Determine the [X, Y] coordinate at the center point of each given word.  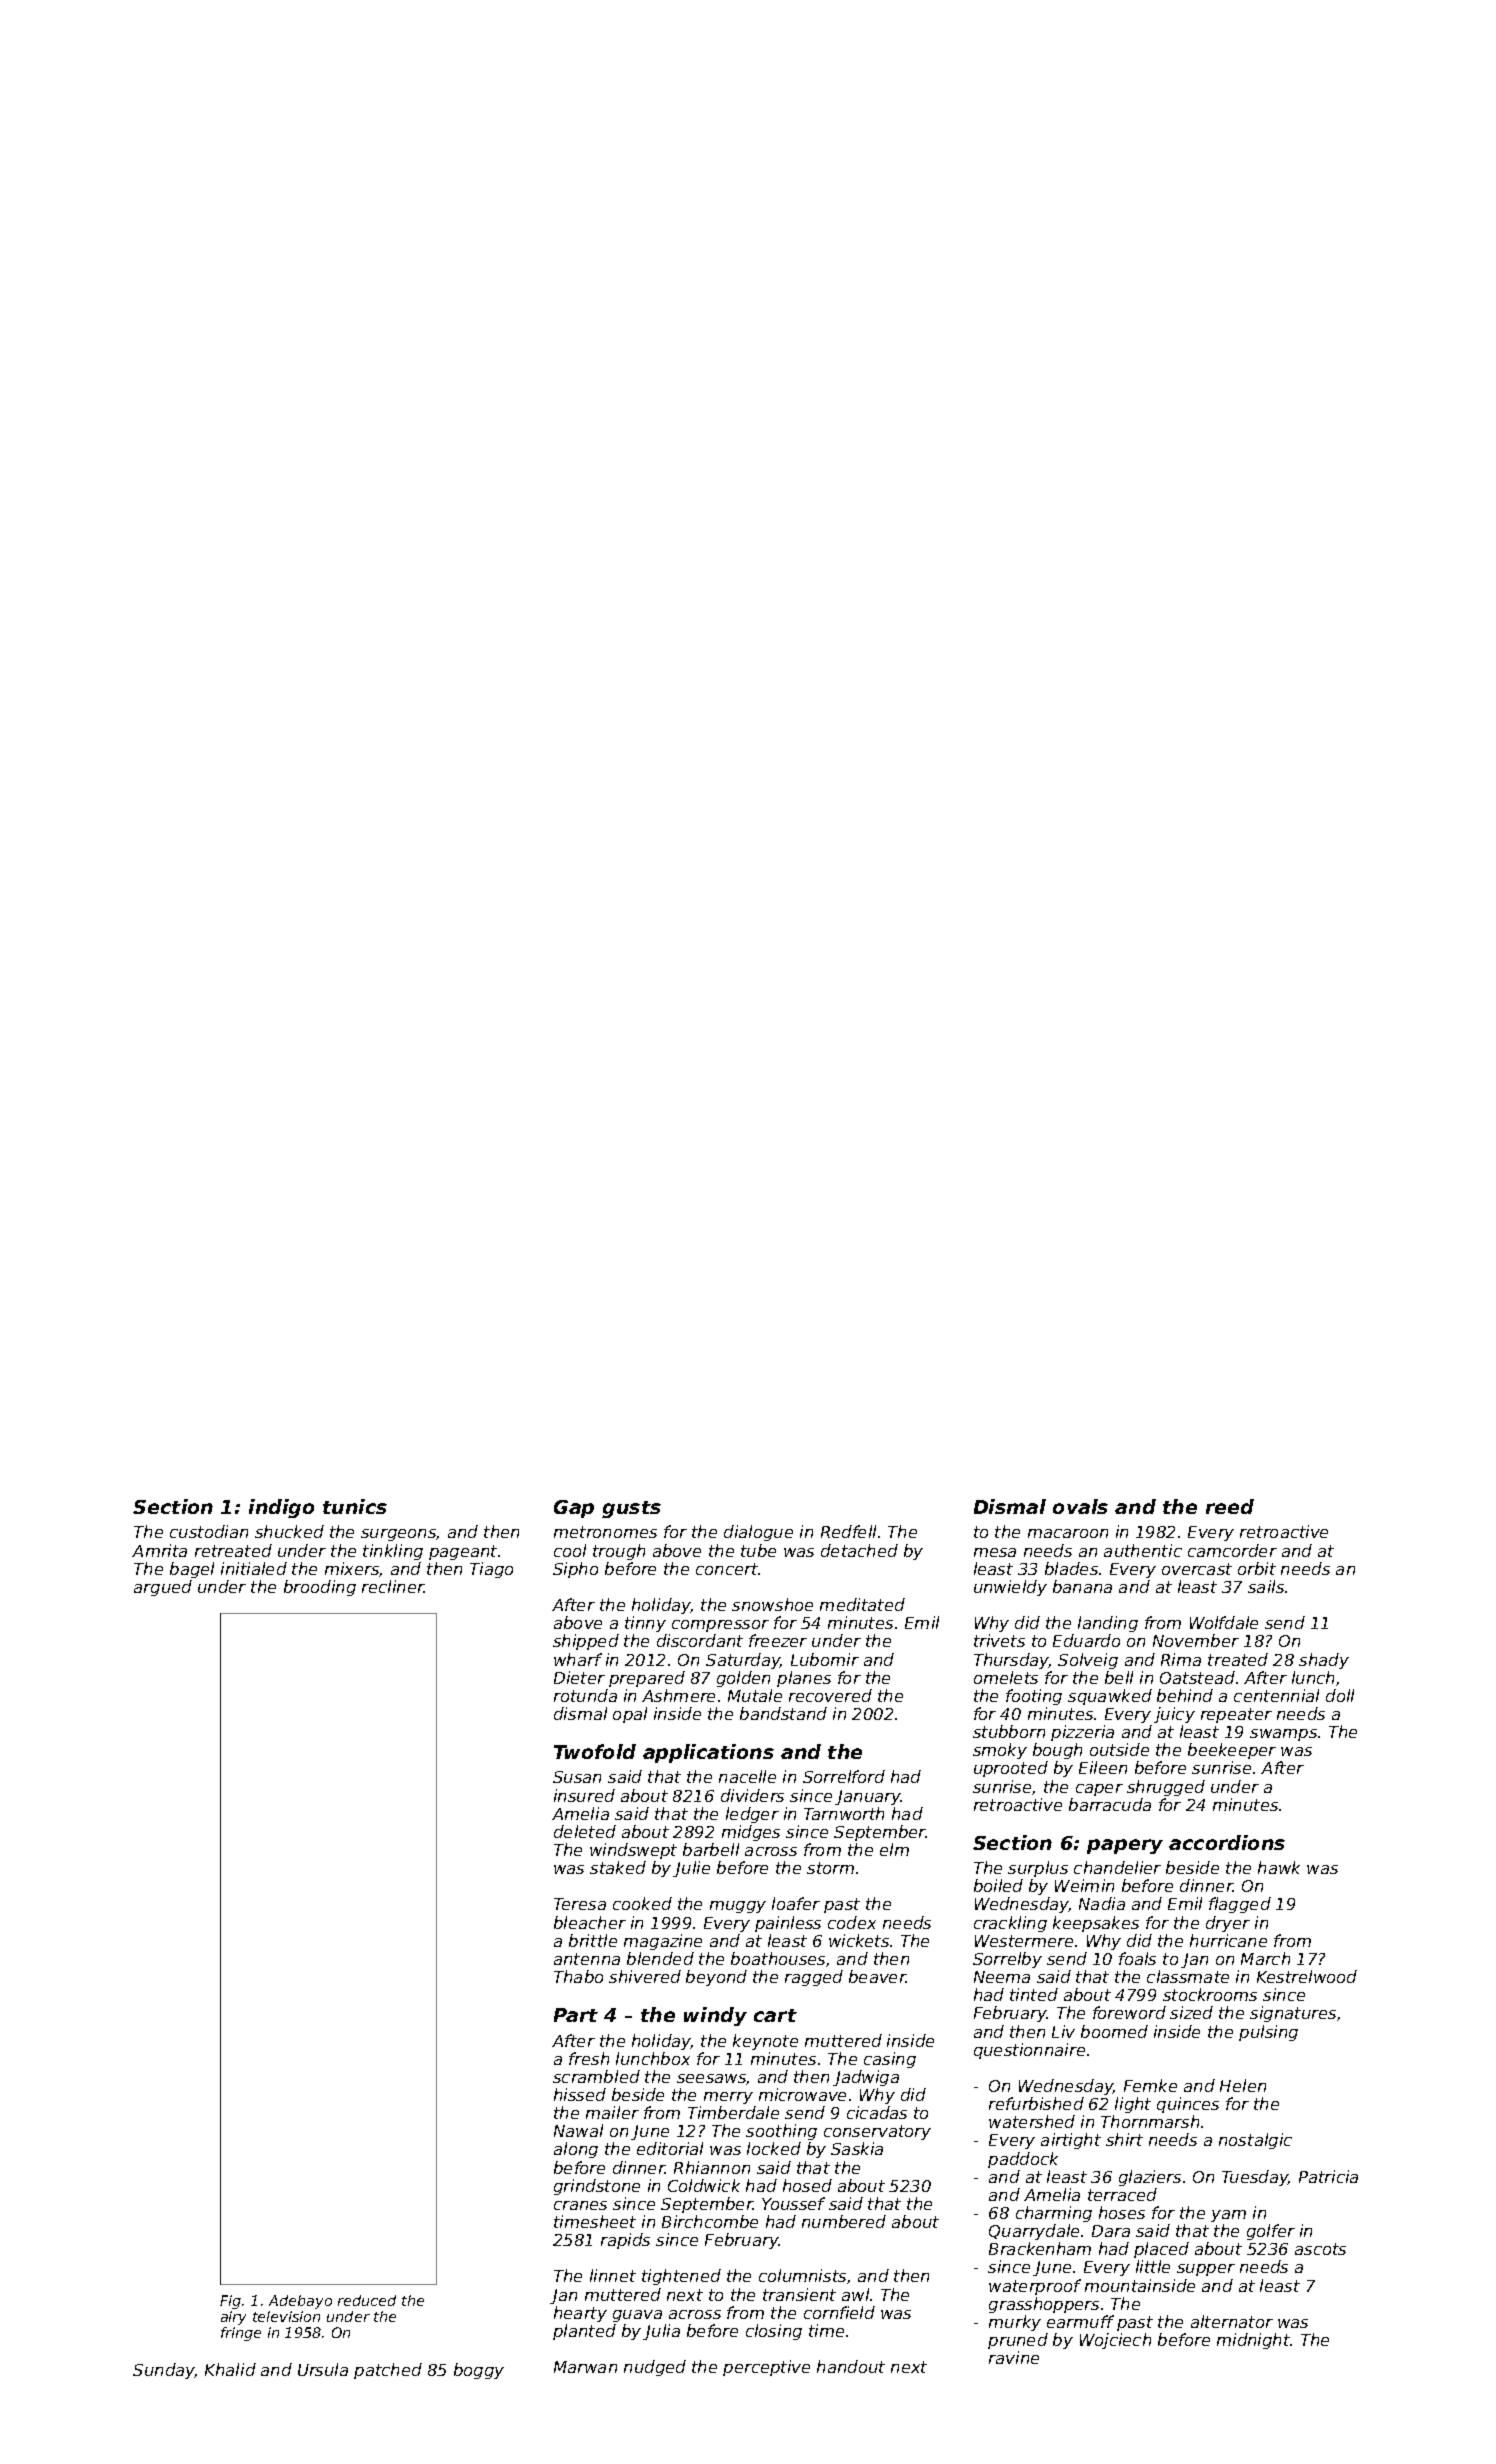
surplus [1038, 1869]
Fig [230, 2302]
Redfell [848, 1531]
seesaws [712, 2079]
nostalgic [1255, 2141]
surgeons [399, 1535]
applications [708, 1753]
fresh [589, 2058]
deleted [585, 1831]
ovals [1080, 1506]
